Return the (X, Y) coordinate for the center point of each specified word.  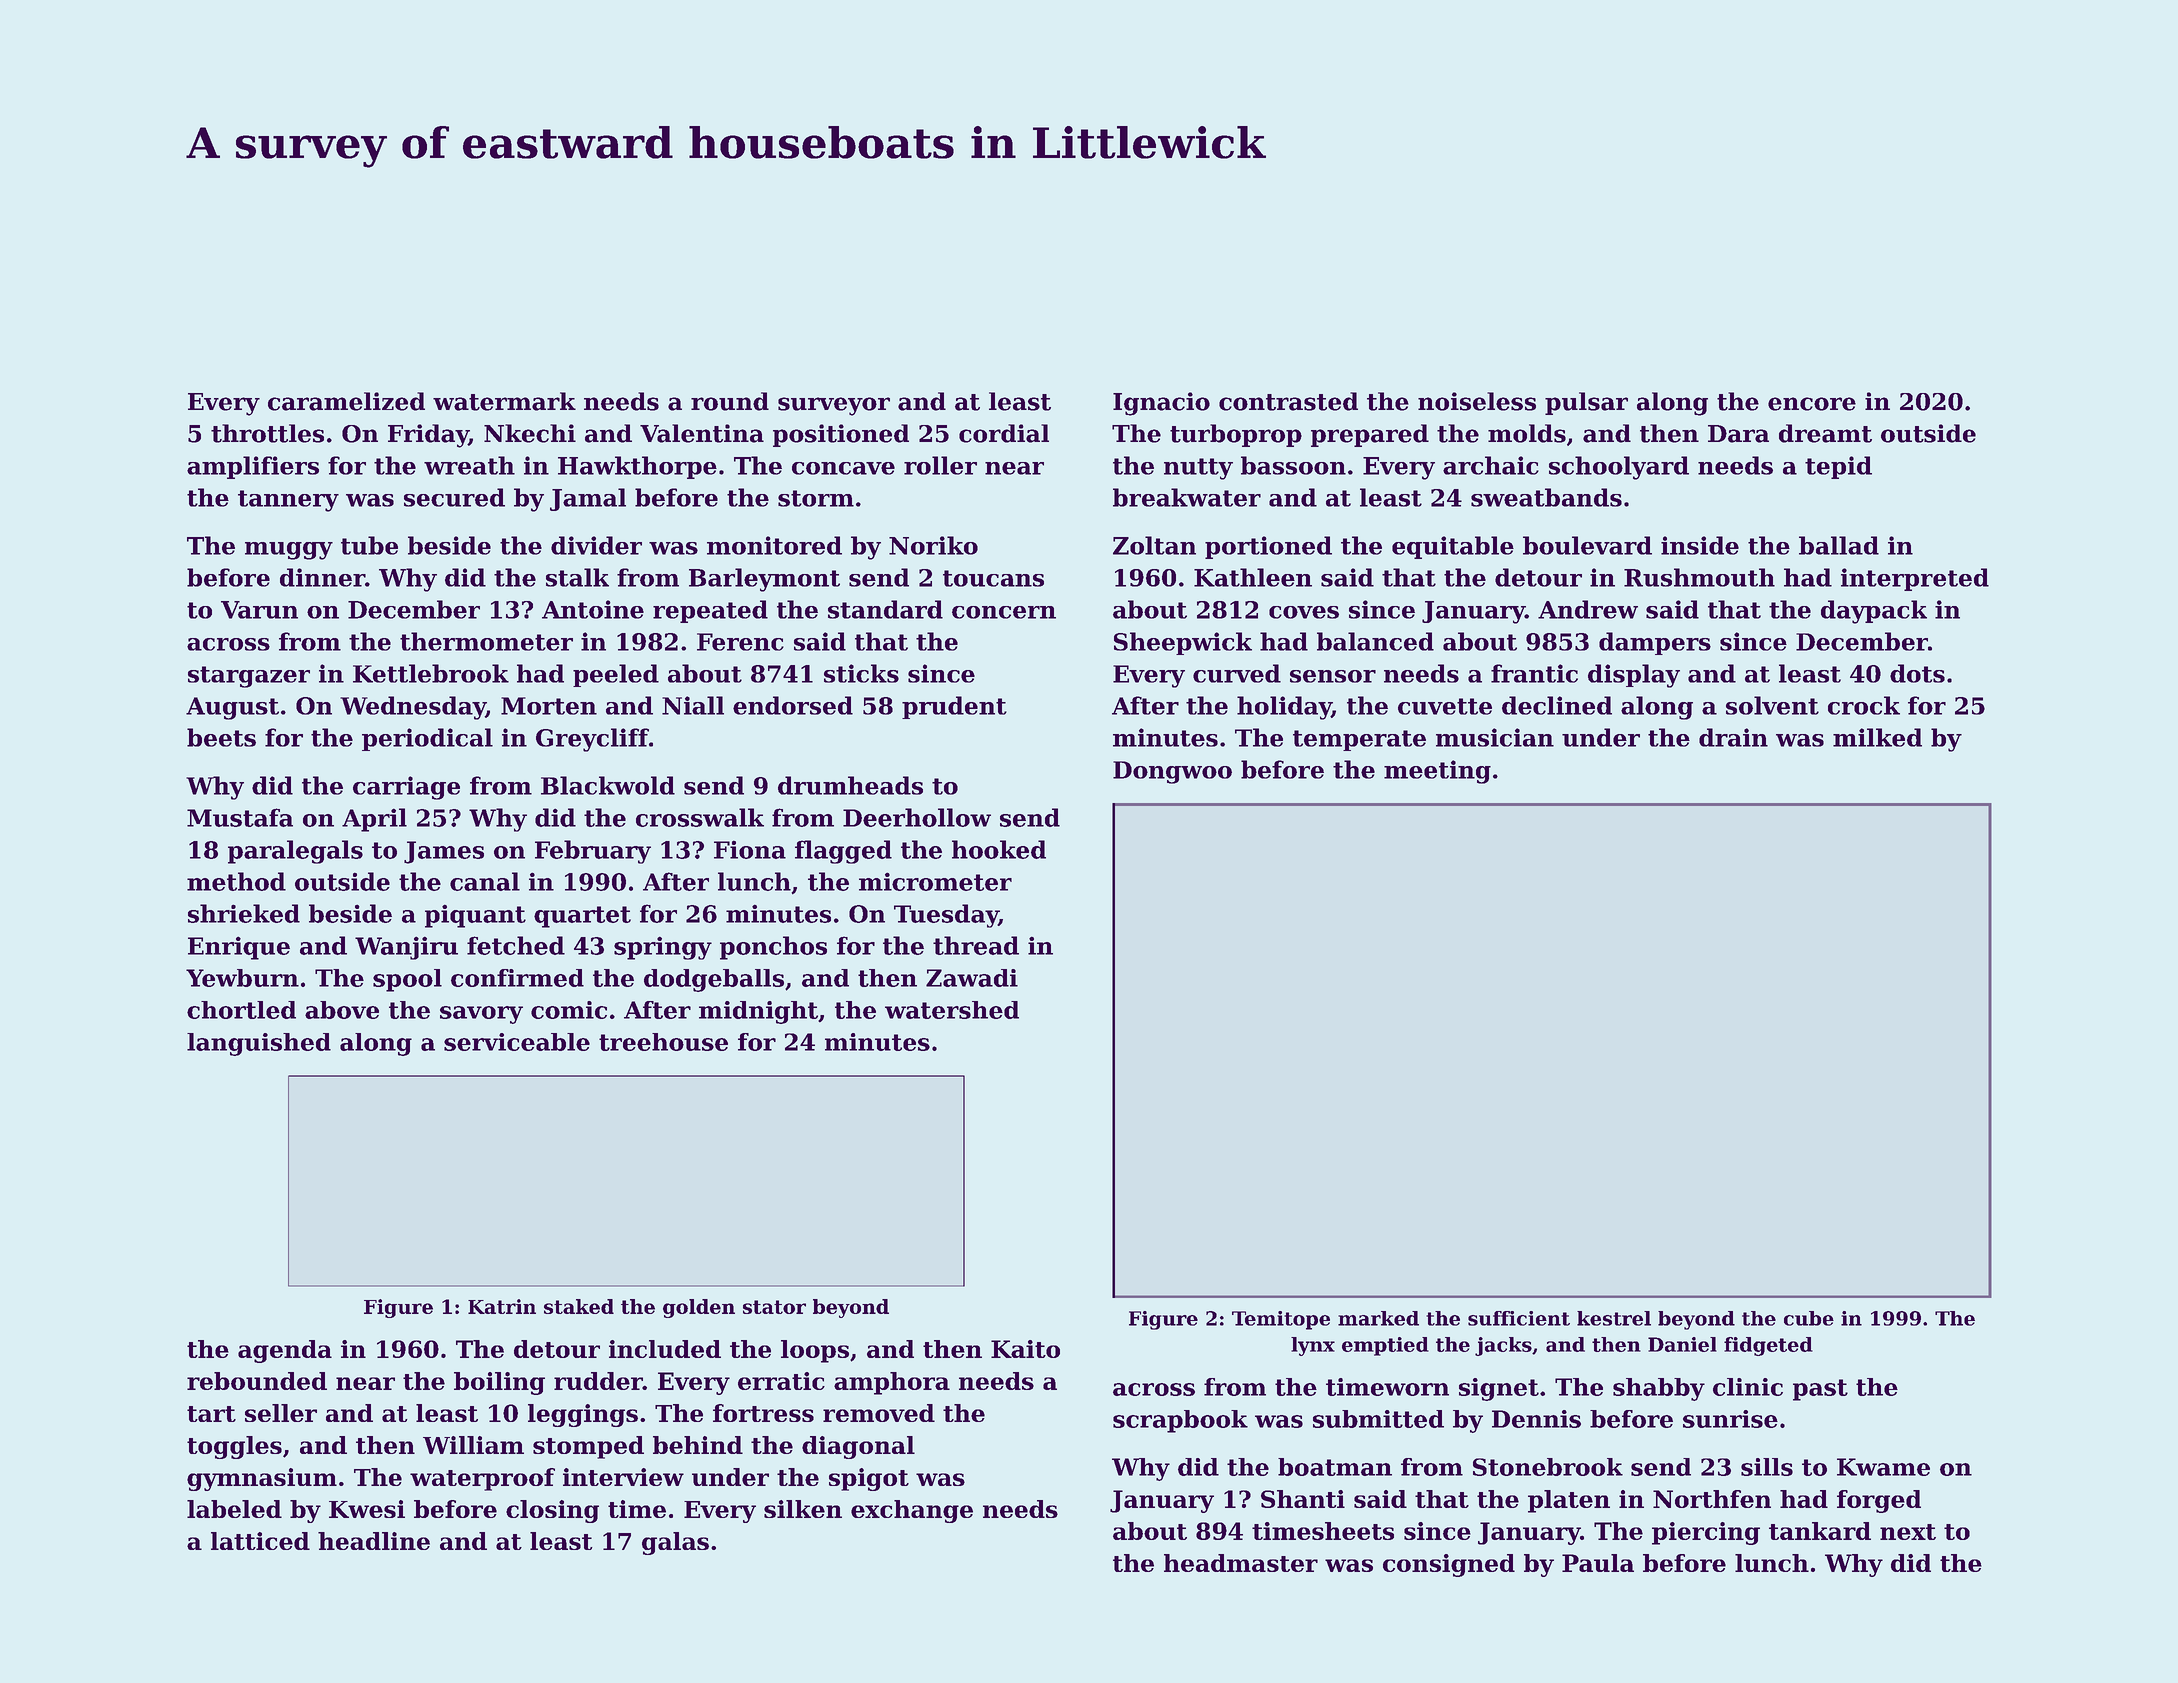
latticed (260, 1541)
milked (1877, 737)
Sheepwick (1183, 643)
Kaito (1025, 1349)
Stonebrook (1548, 1467)
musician (1495, 737)
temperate (1359, 740)
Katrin (502, 1306)
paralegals (295, 852)
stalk (577, 577)
